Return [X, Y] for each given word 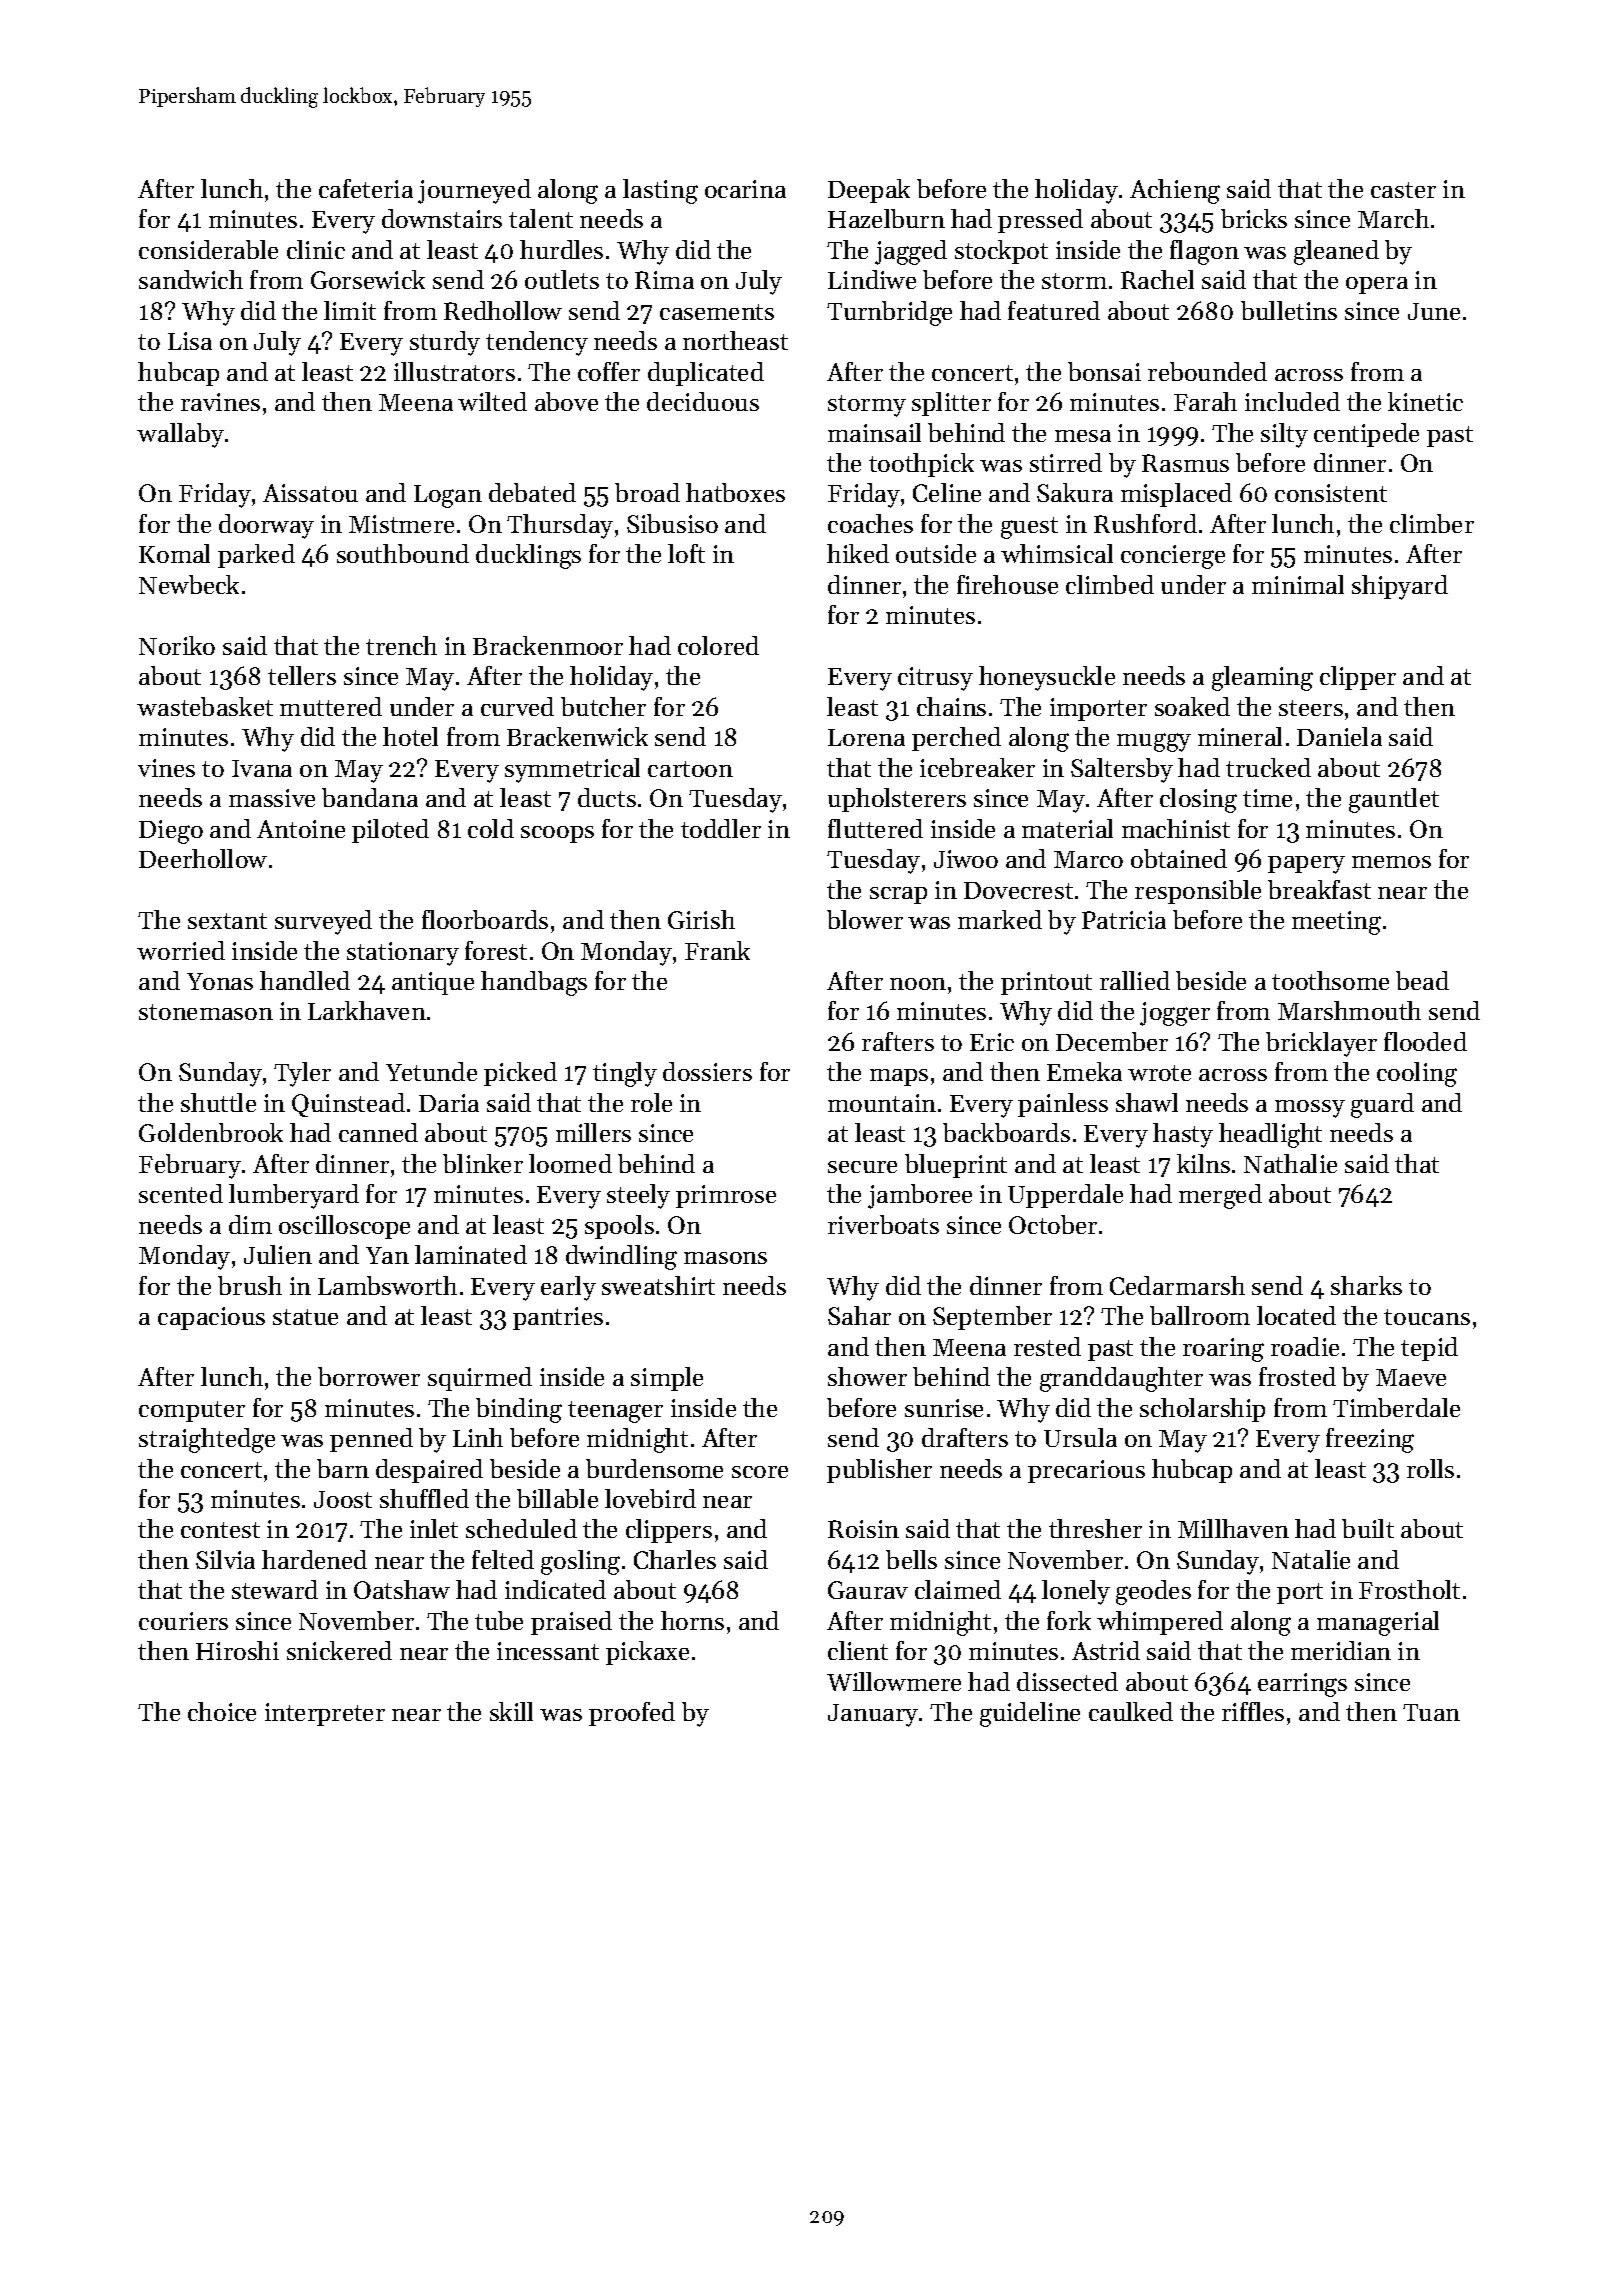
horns [692, 1620]
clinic [316, 249]
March [1393, 218]
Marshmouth [1349, 1010]
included [1292, 401]
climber [1432, 523]
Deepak [869, 191]
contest [220, 1530]
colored [718, 645]
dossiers [707, 1071]
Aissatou [310, 493]
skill [511, 1711]
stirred [1066, 462]
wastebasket [205, 706]
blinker [483, 1163]
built [1368, 1528]
